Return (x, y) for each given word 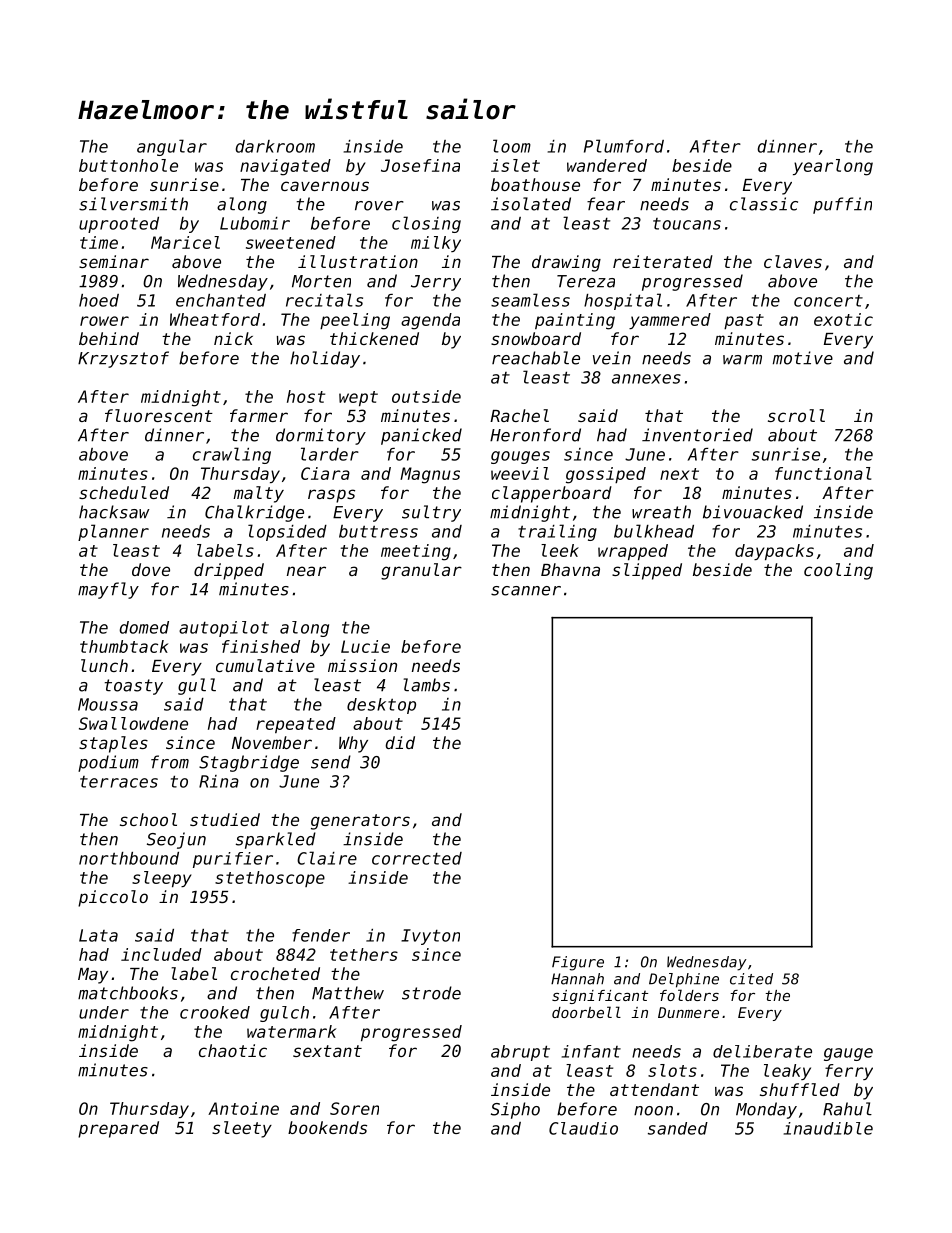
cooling (838, 571)
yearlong (833, 167)
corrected (417, 858)
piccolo (113, 898)
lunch (104, 665)
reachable (536, 358)
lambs (426, 685)
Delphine (684, 980)
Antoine (243, 1108)
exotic (843, 319)
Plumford (624, 146)
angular (172, 147)
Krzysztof (123, 359)
